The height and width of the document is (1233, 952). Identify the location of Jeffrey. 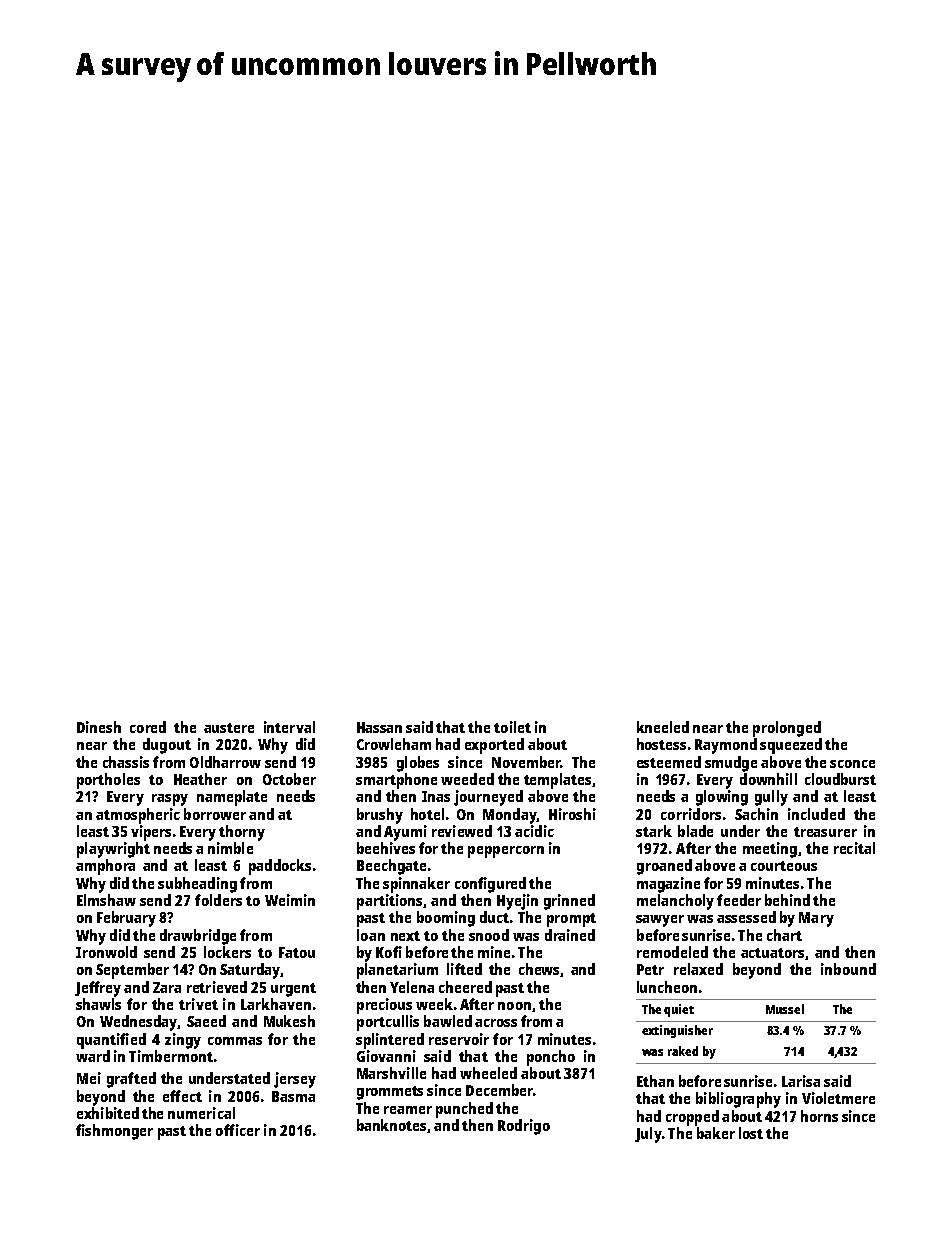
(98, 989).
